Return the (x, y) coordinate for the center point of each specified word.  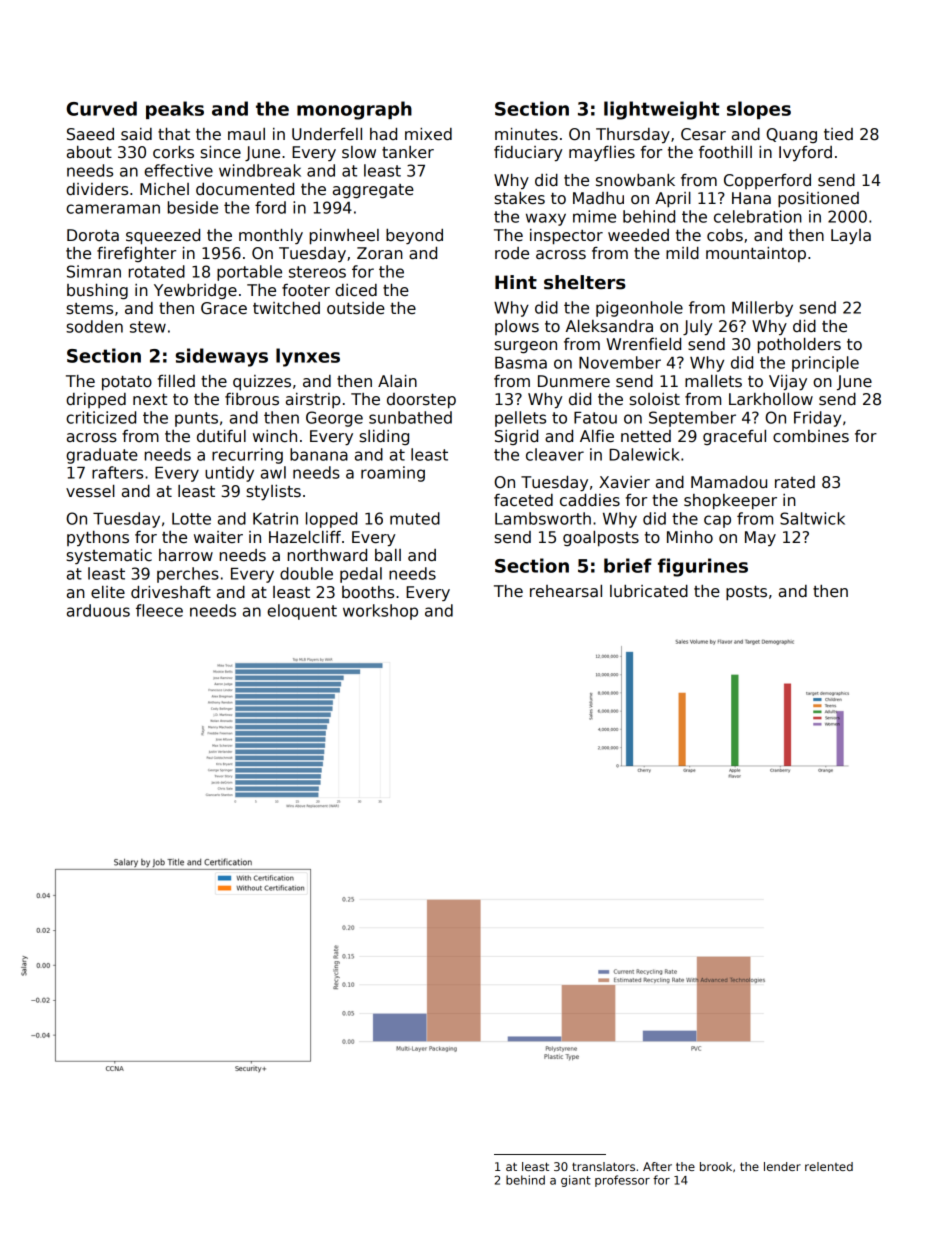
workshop (380, 612)
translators (603, 1166)
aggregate (373, 191)
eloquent (302, 612)
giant (576, 1181)
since (220, 152)
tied (838, 134)
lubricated (649, 591)
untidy (229, 474)
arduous (98, 610)
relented (829, 1166)
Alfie (597, 436)
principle (825, 364)
